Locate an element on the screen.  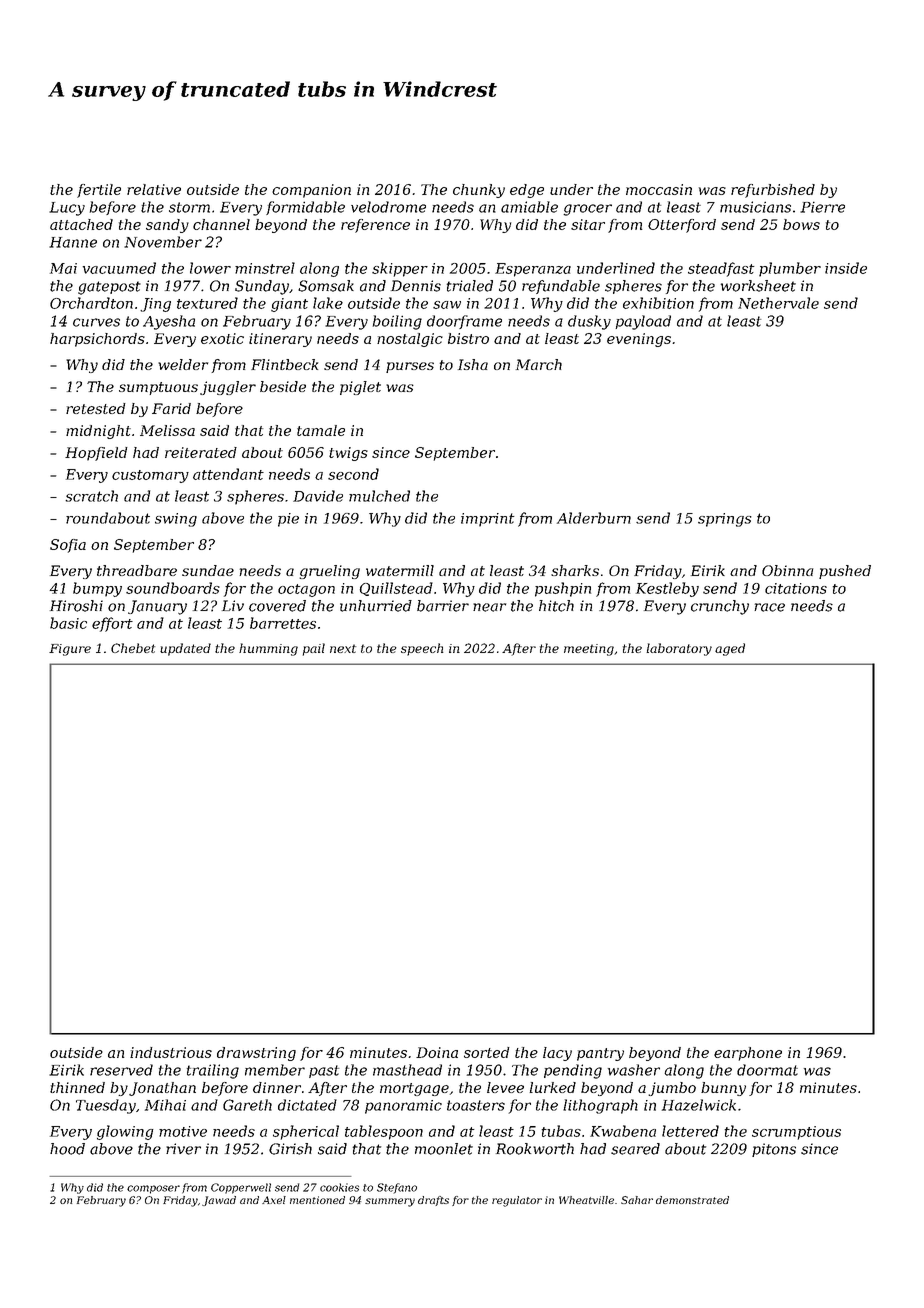
minstrel is located at coordinates (265, 268).
